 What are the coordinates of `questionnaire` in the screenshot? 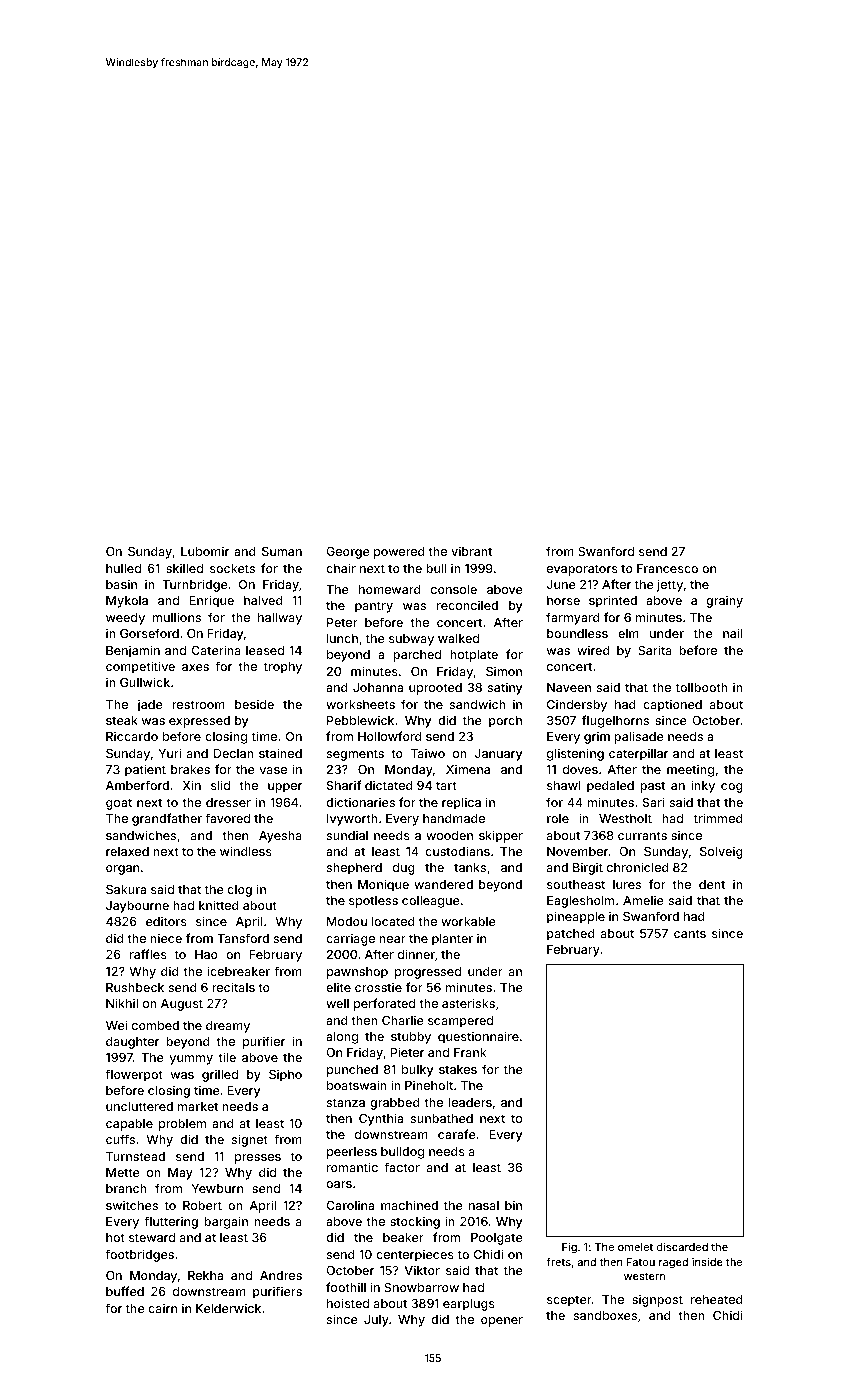 It's located at (478, 1037).
